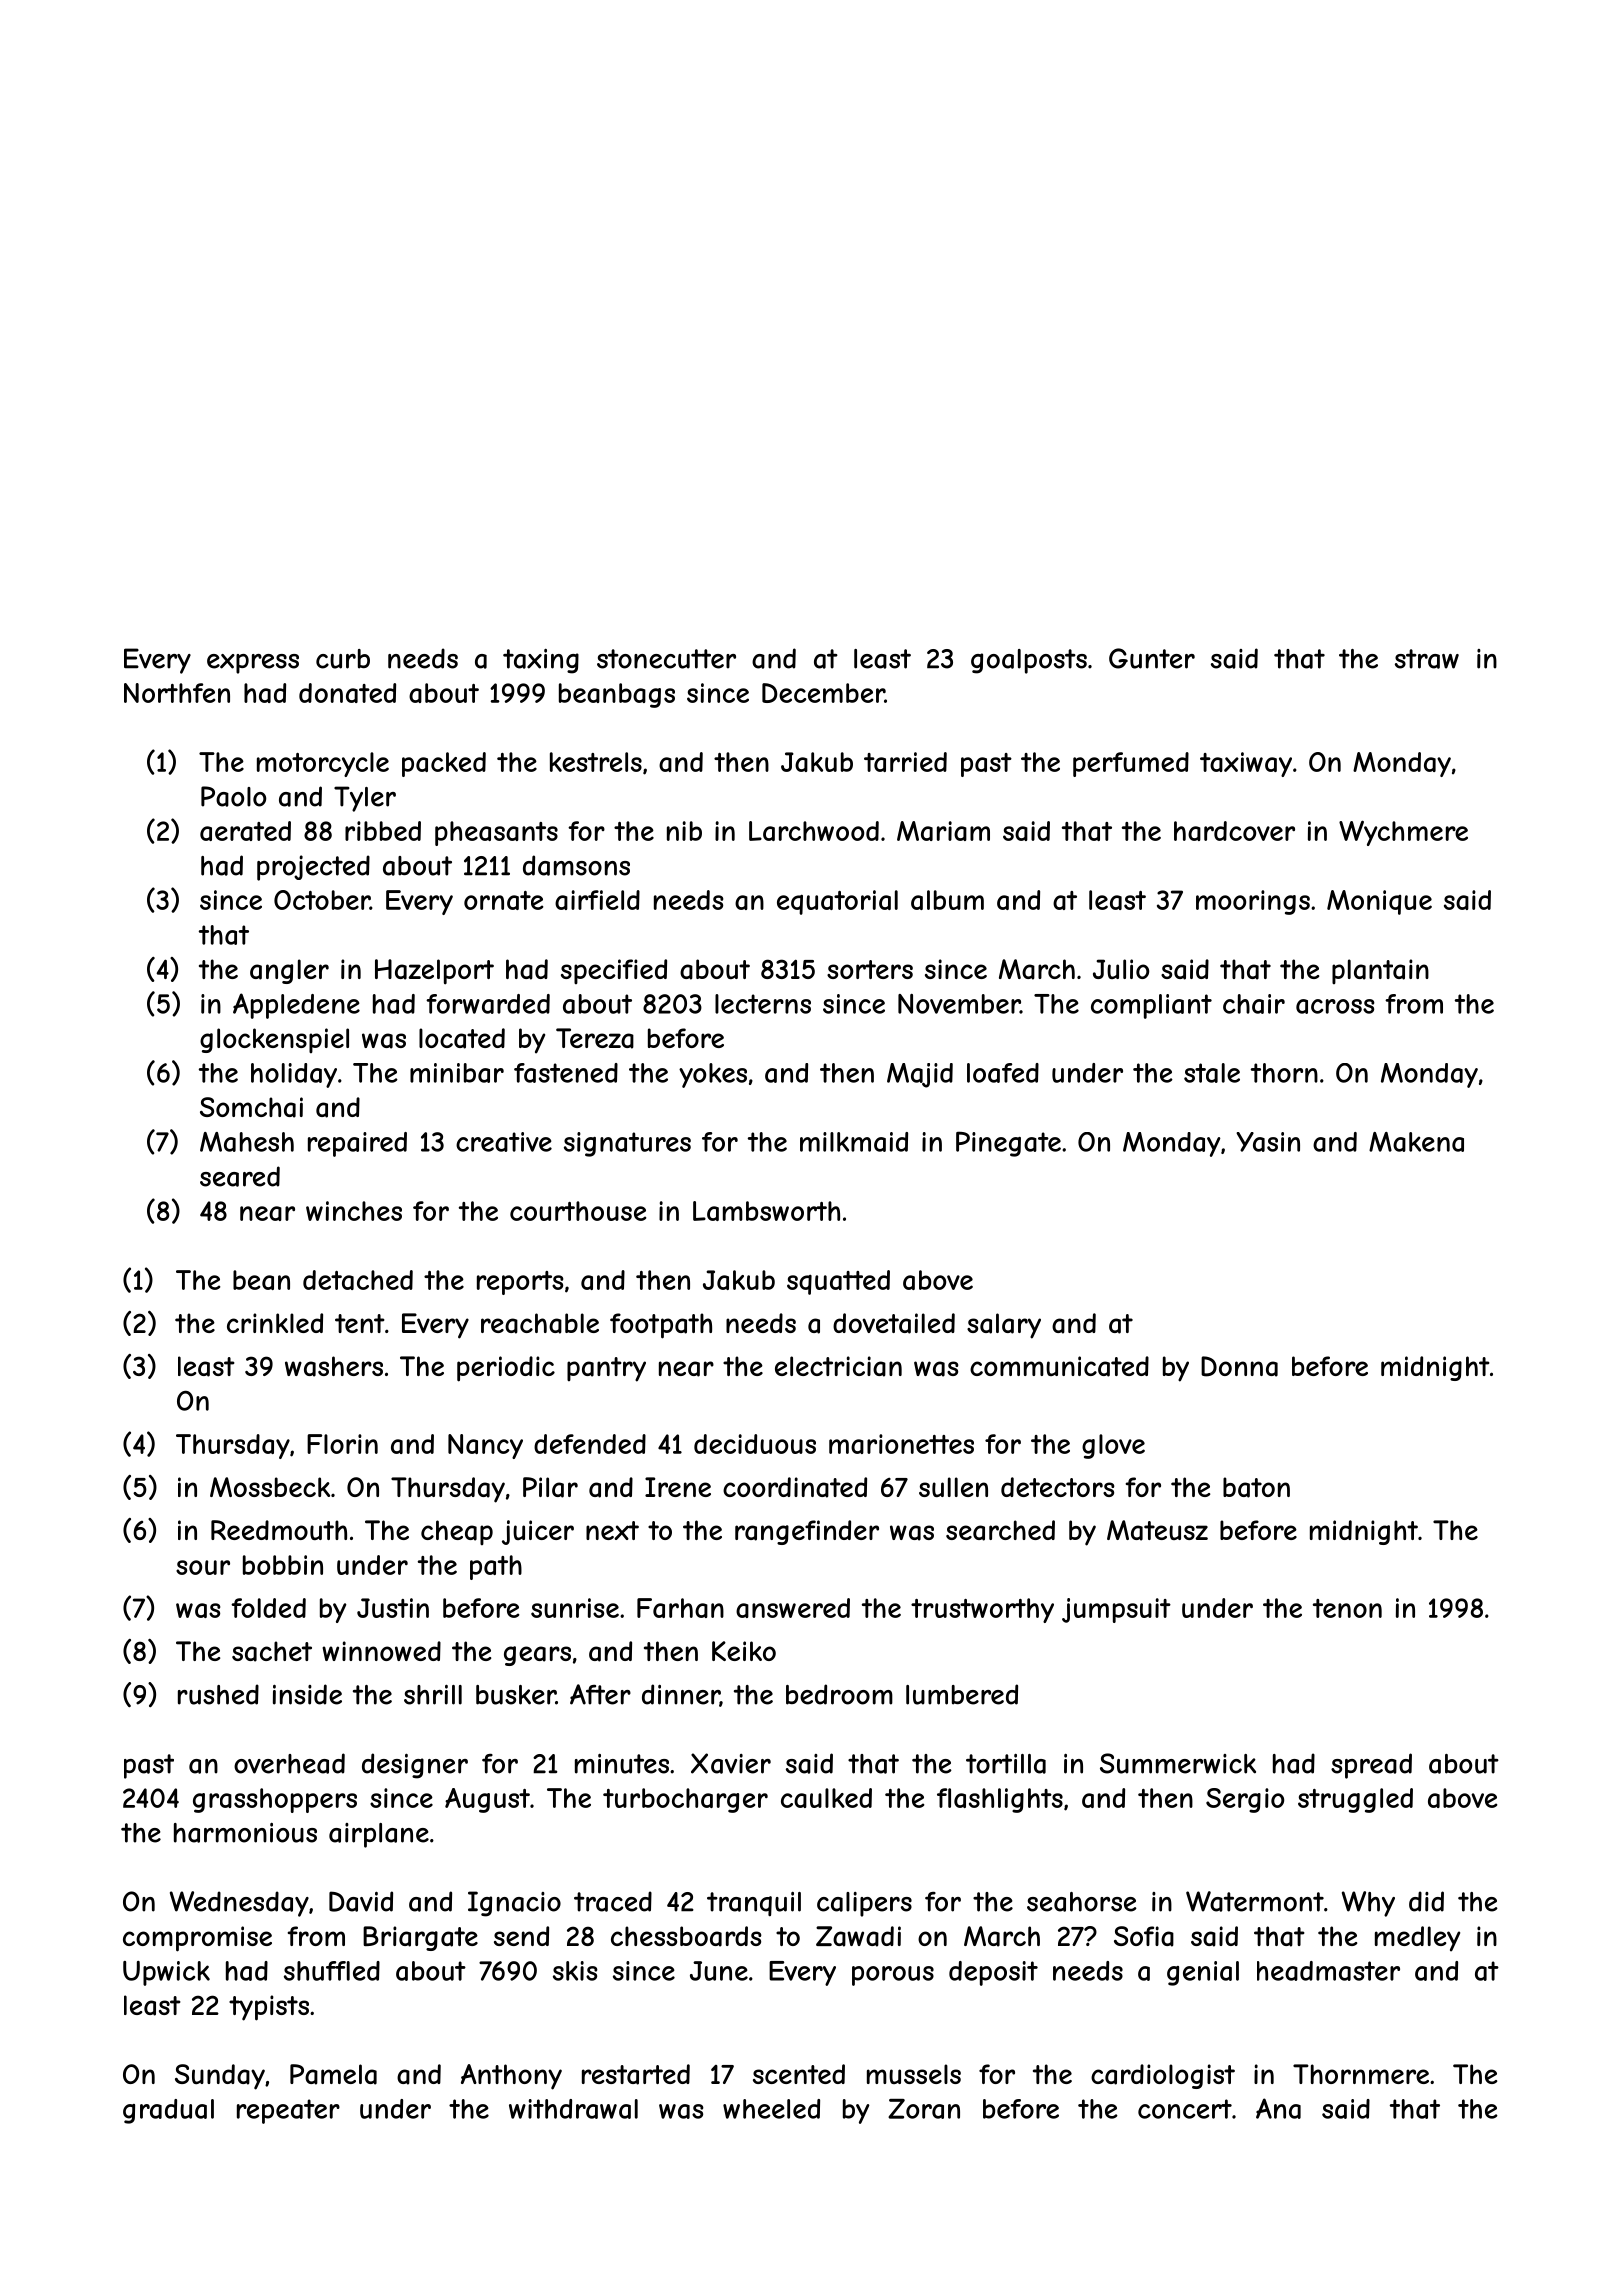 The width and height of the image is (1620, 2292). I want to click on Northfen, so click(177, 693).
